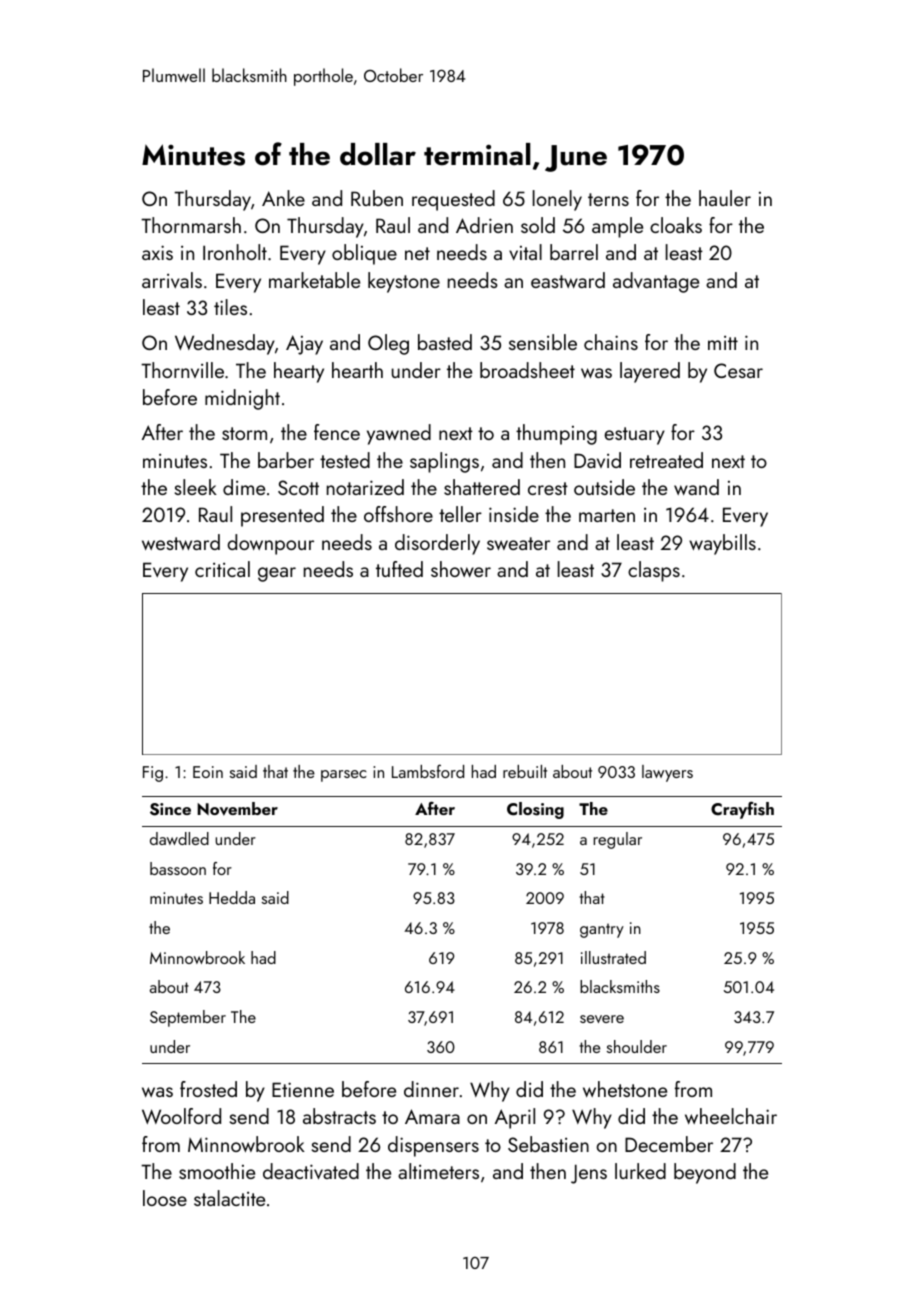 The image size is (924, 1311). Describe the element at coordinates (165, 1198) in the screenshot. I see `loose` at that location.
